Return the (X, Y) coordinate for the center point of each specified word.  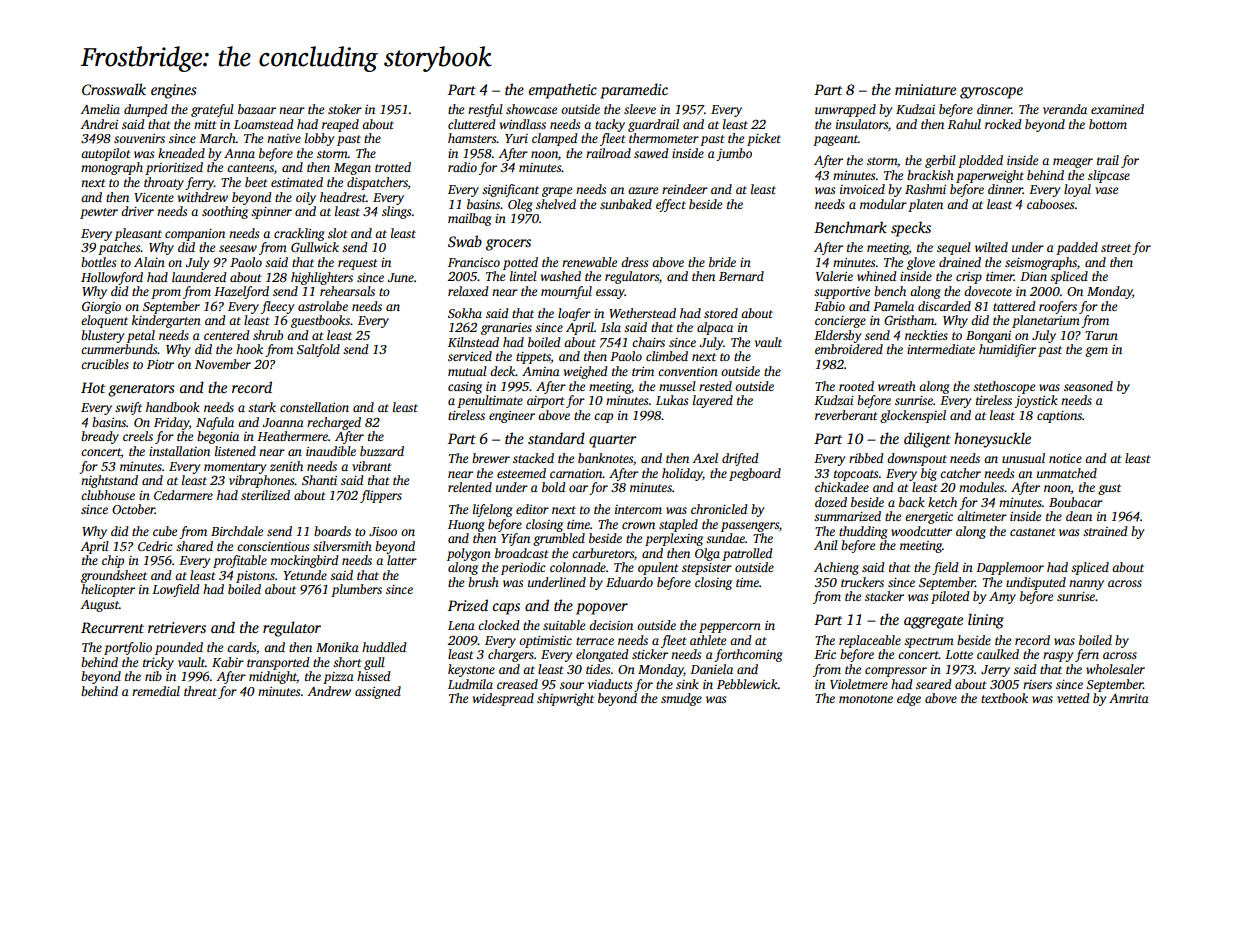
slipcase (1109, 176)
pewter (99, 213)
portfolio (128, 648)
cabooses (1050, 204)
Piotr (160, 364)
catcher (960, 473)
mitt (205, 124)
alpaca (715, 328)
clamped (555, 139)
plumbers (356, 590)
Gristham (909, 320)
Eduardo (629, 582)
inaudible (331, 451)
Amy (1002, 598)
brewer (491, 458)
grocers (508, 245)
